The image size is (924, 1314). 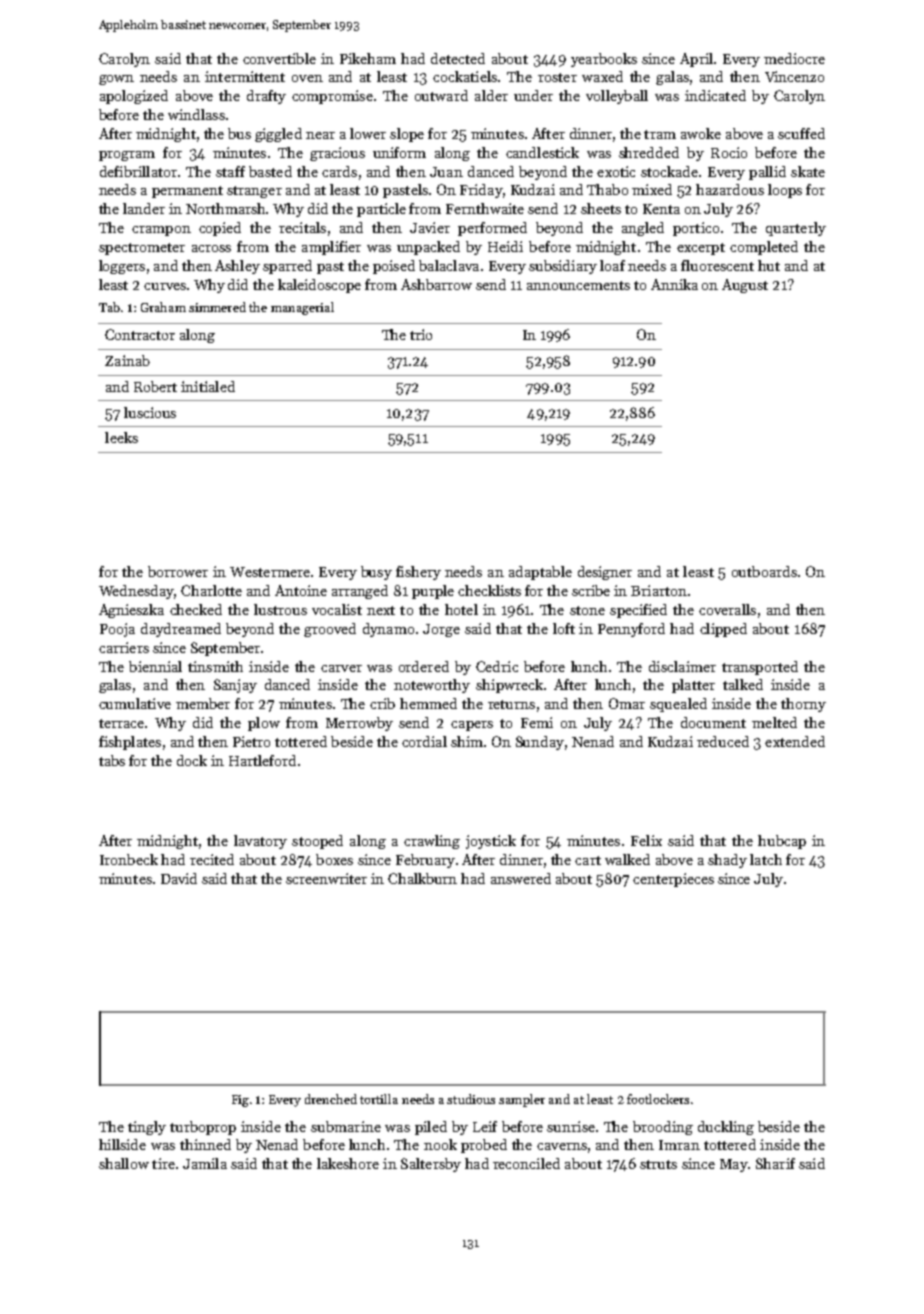 What do you see at coordinates (326, 878) in the document?
I see `screenwriter` at bounding box center [326, 878].
